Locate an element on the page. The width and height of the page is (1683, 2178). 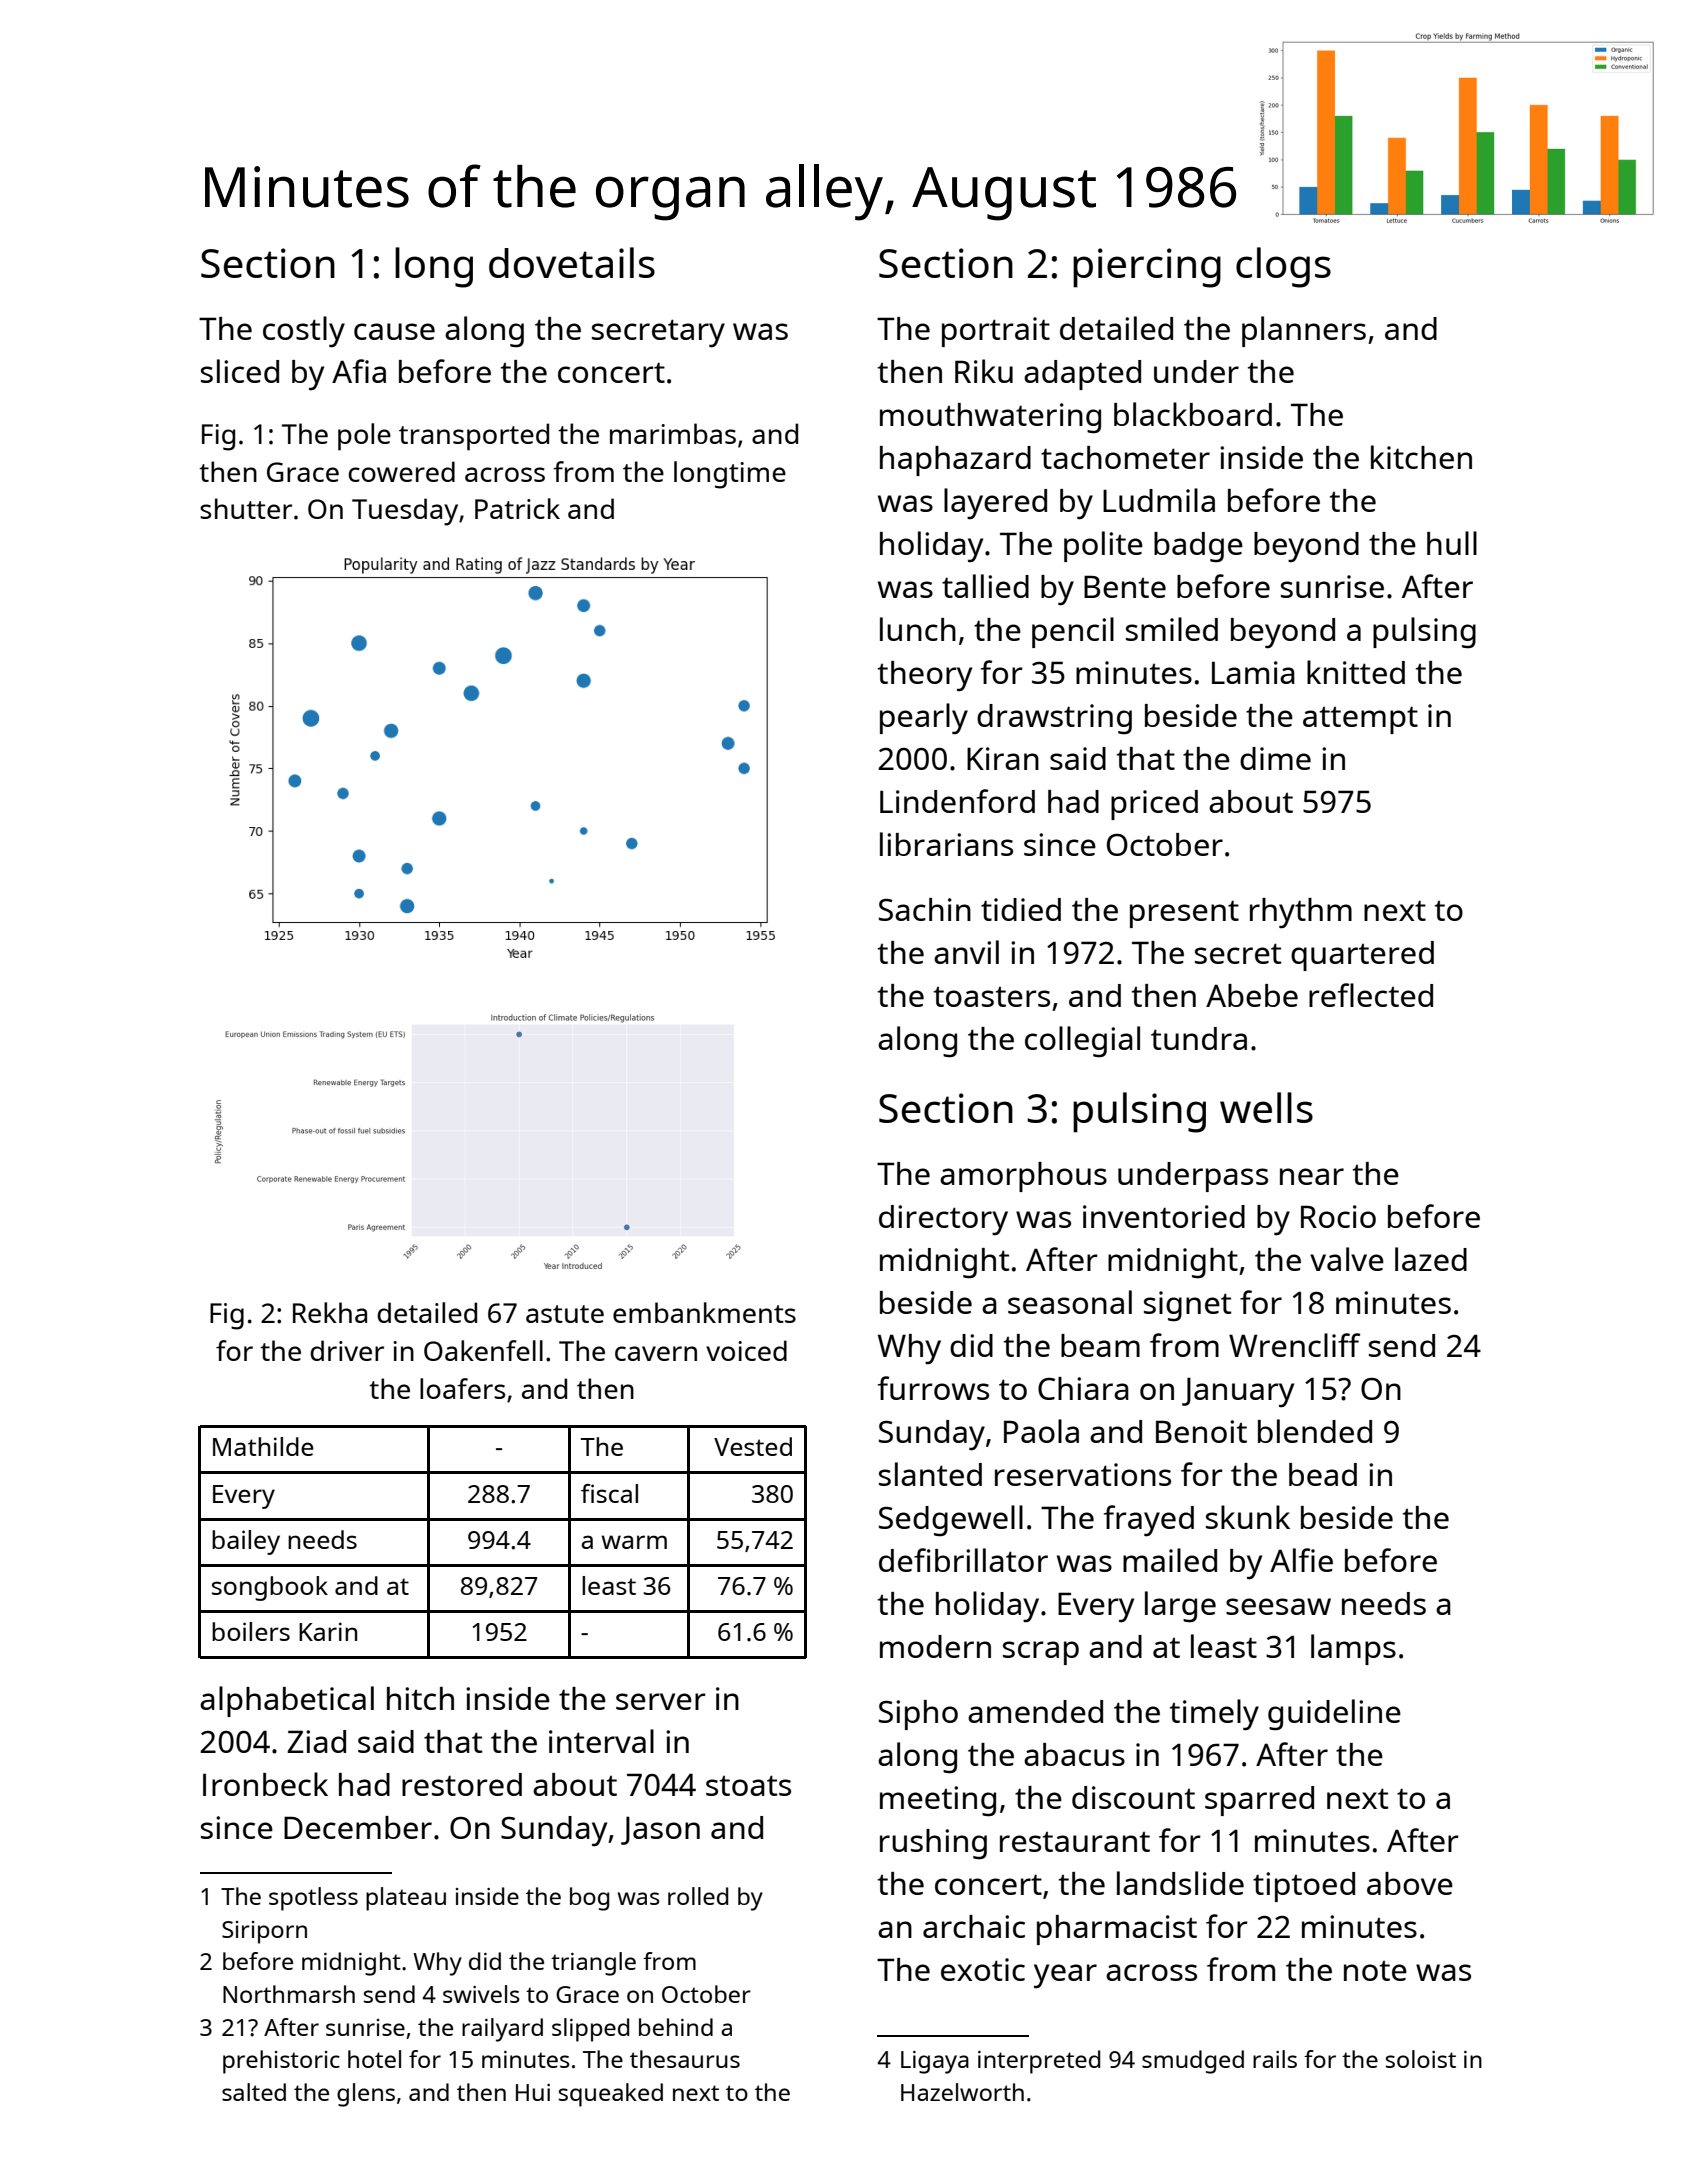
piercing is located at coordinates (1147, 268).
